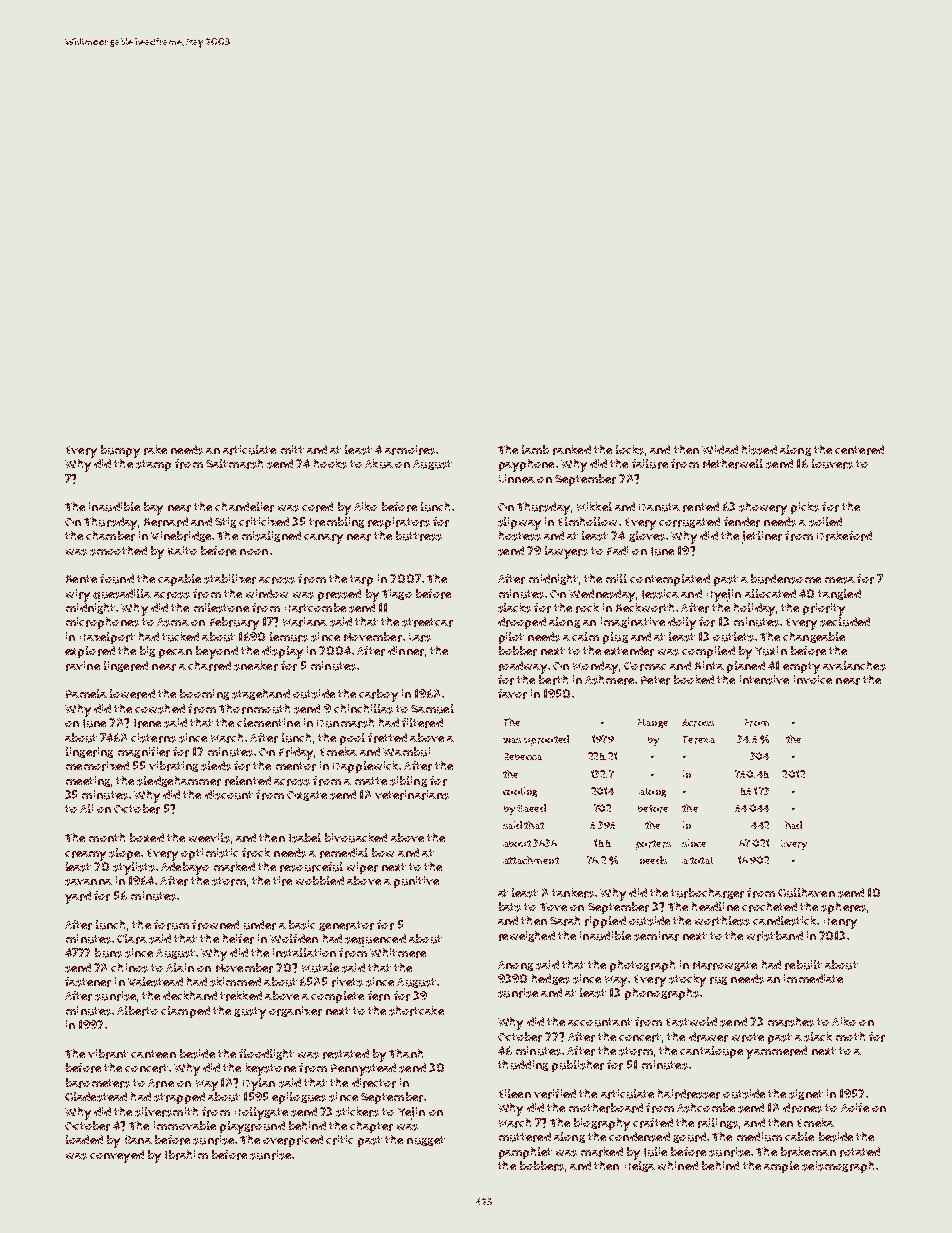  Describe the element at coordinates (410, 450) in the image. I see `armoires` at that location.
